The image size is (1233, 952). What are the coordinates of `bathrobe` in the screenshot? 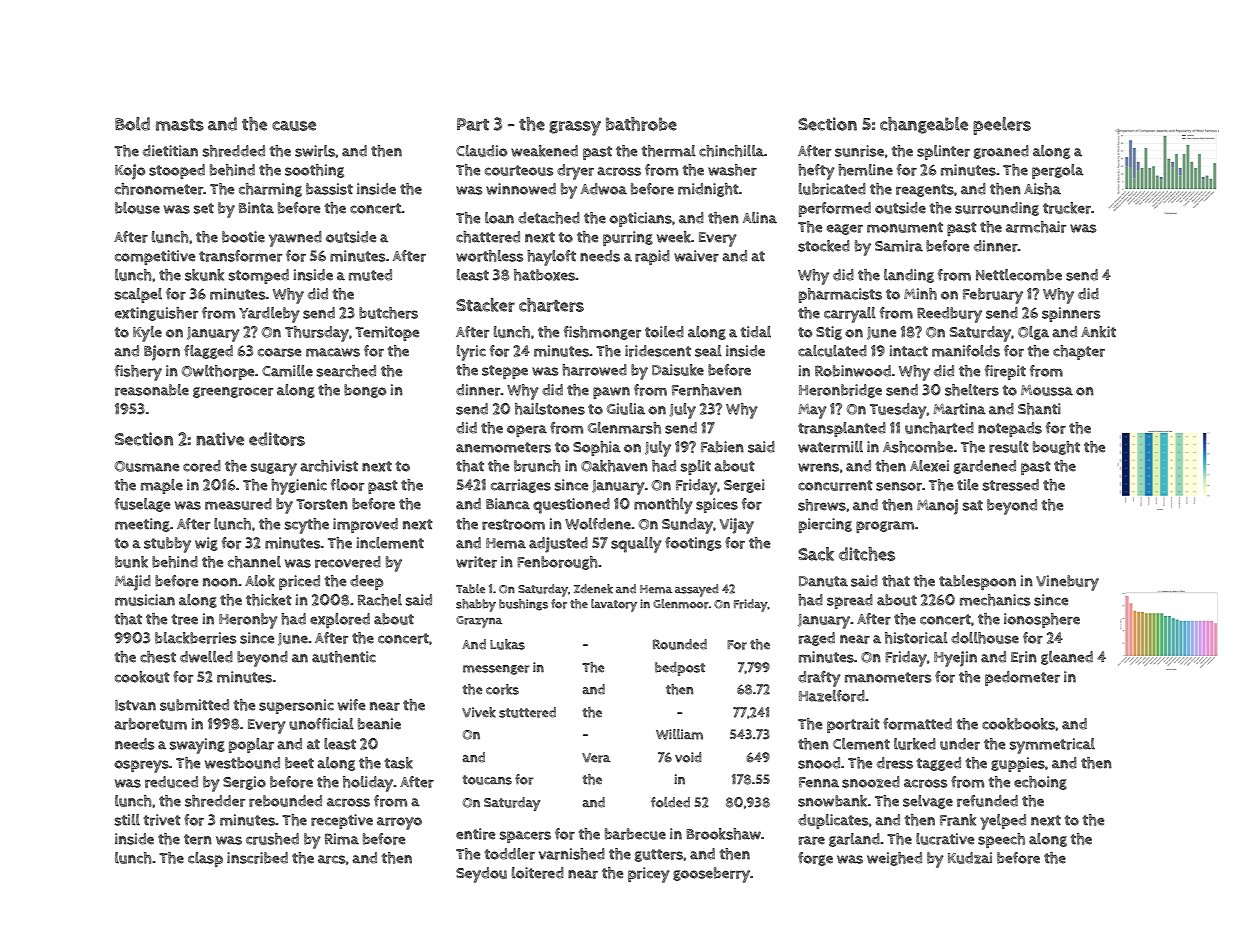 It's located at (641, 124).
